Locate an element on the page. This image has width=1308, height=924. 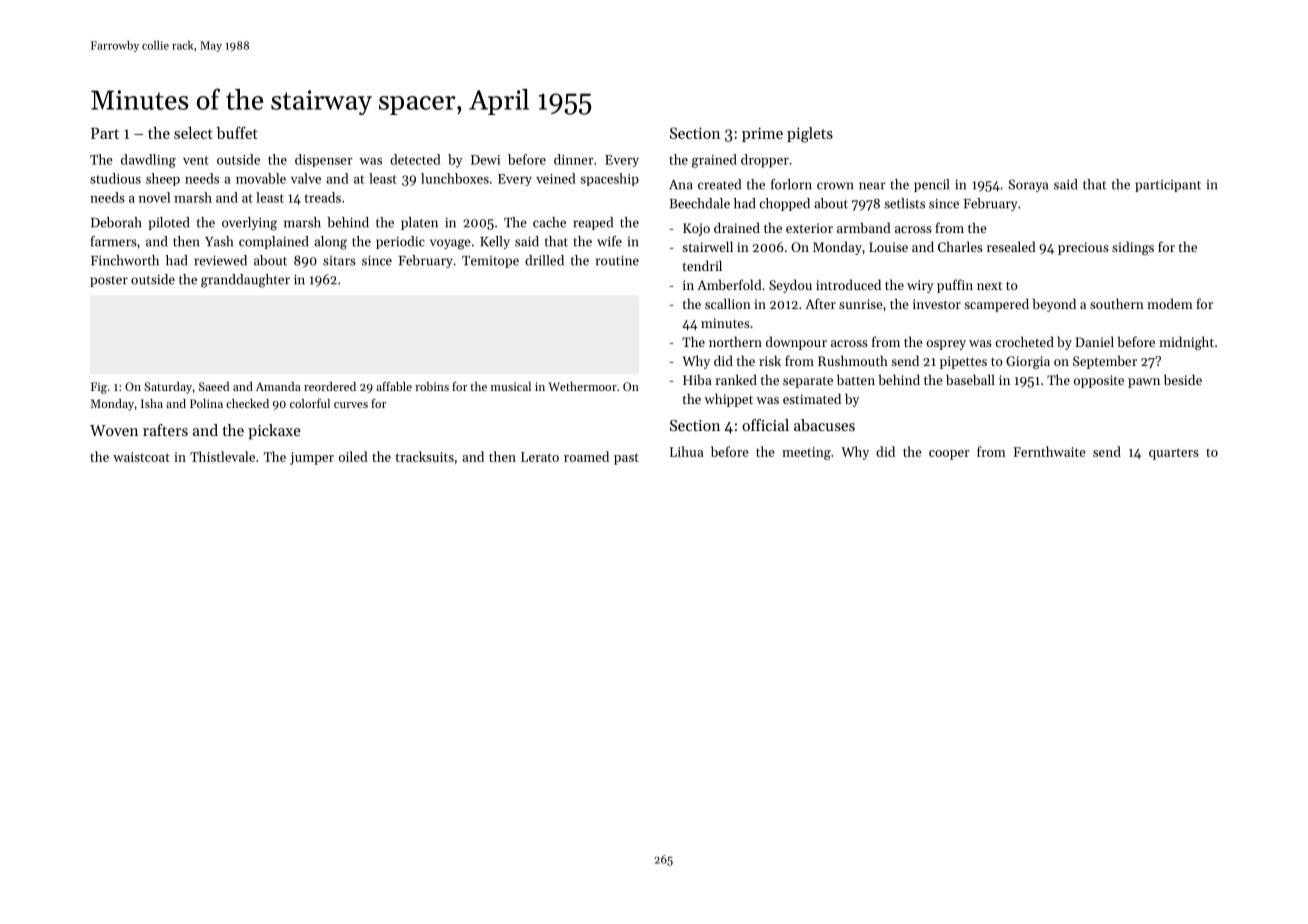
jumper is located at coordinates (312, 458).
